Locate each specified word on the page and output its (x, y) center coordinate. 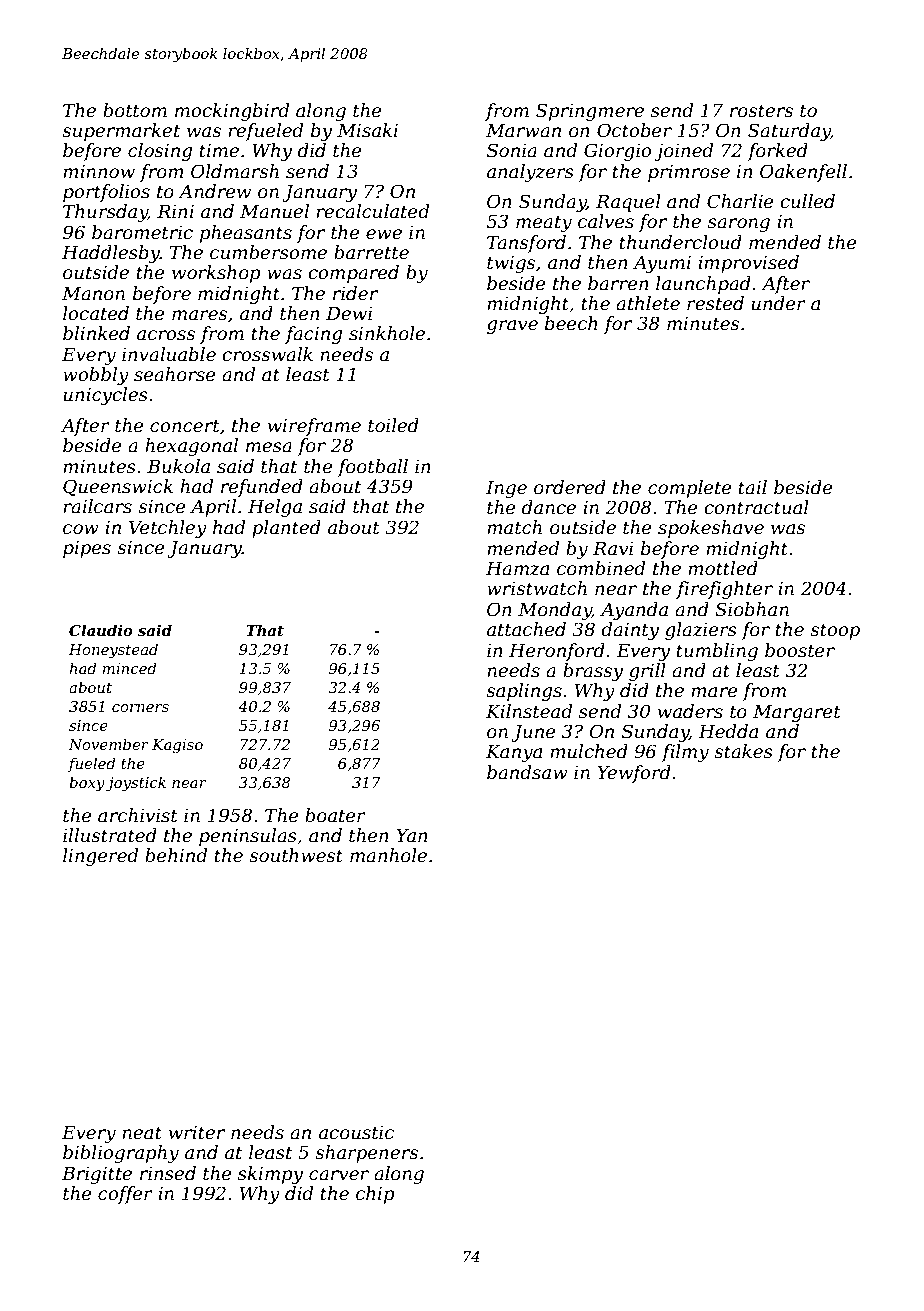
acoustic (356, 1132)
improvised (748, 264)
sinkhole (387, 333)
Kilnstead (529, 711)
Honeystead (113, 651)
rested (715, 303)
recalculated (372, 211)
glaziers (701, 631)
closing (160, 152)
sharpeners (366, 1154)
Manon (93, 293)
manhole (388, 855)
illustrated (110, 835)
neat (142, 1133)
